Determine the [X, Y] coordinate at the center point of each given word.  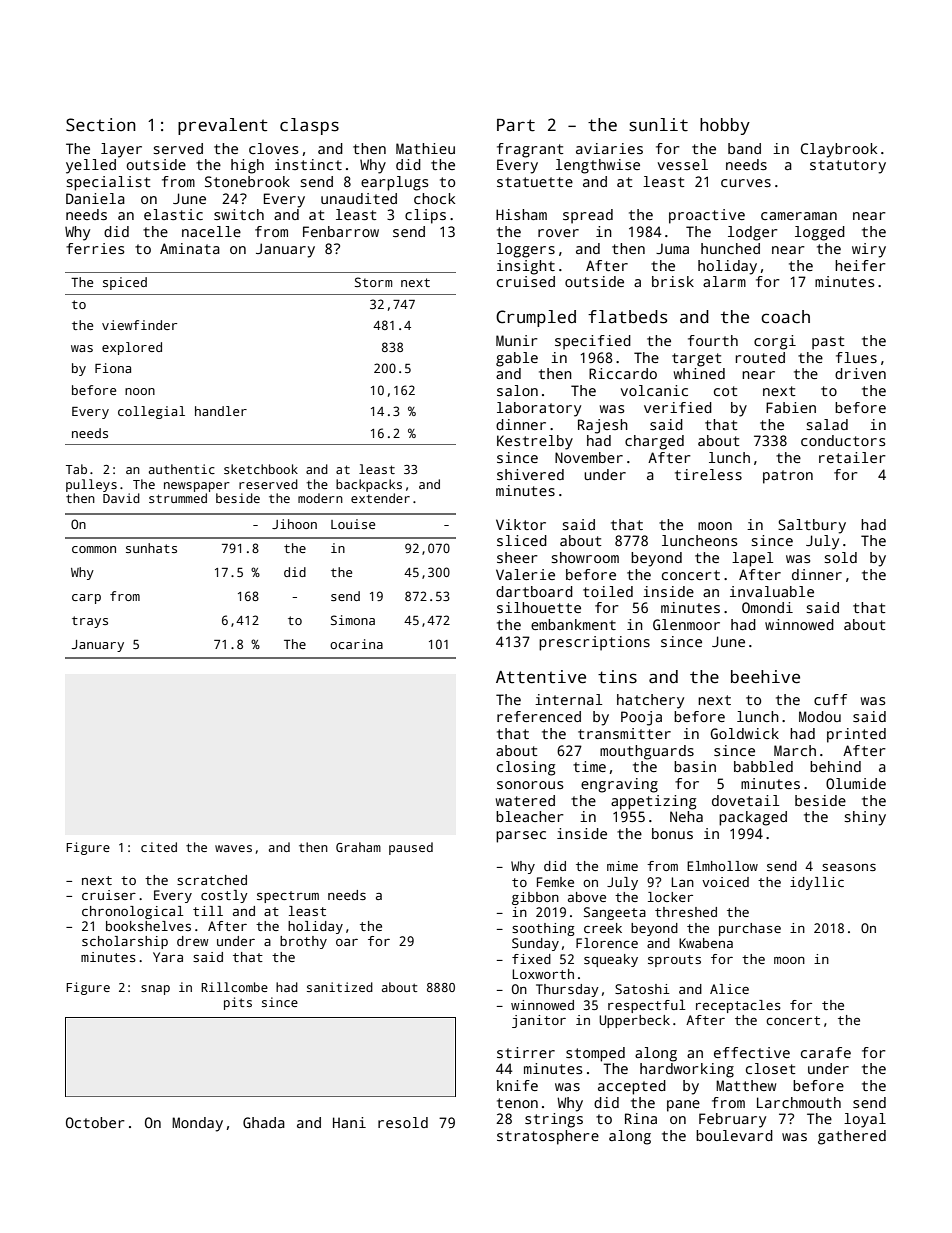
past [828, 343]
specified [593, 342]
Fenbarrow [341, 231]
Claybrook [839, 150]
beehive [765, 677]
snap [155, 990]
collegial [151, 412]
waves [233, 848]
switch [239, 214]
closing [526, 768]
